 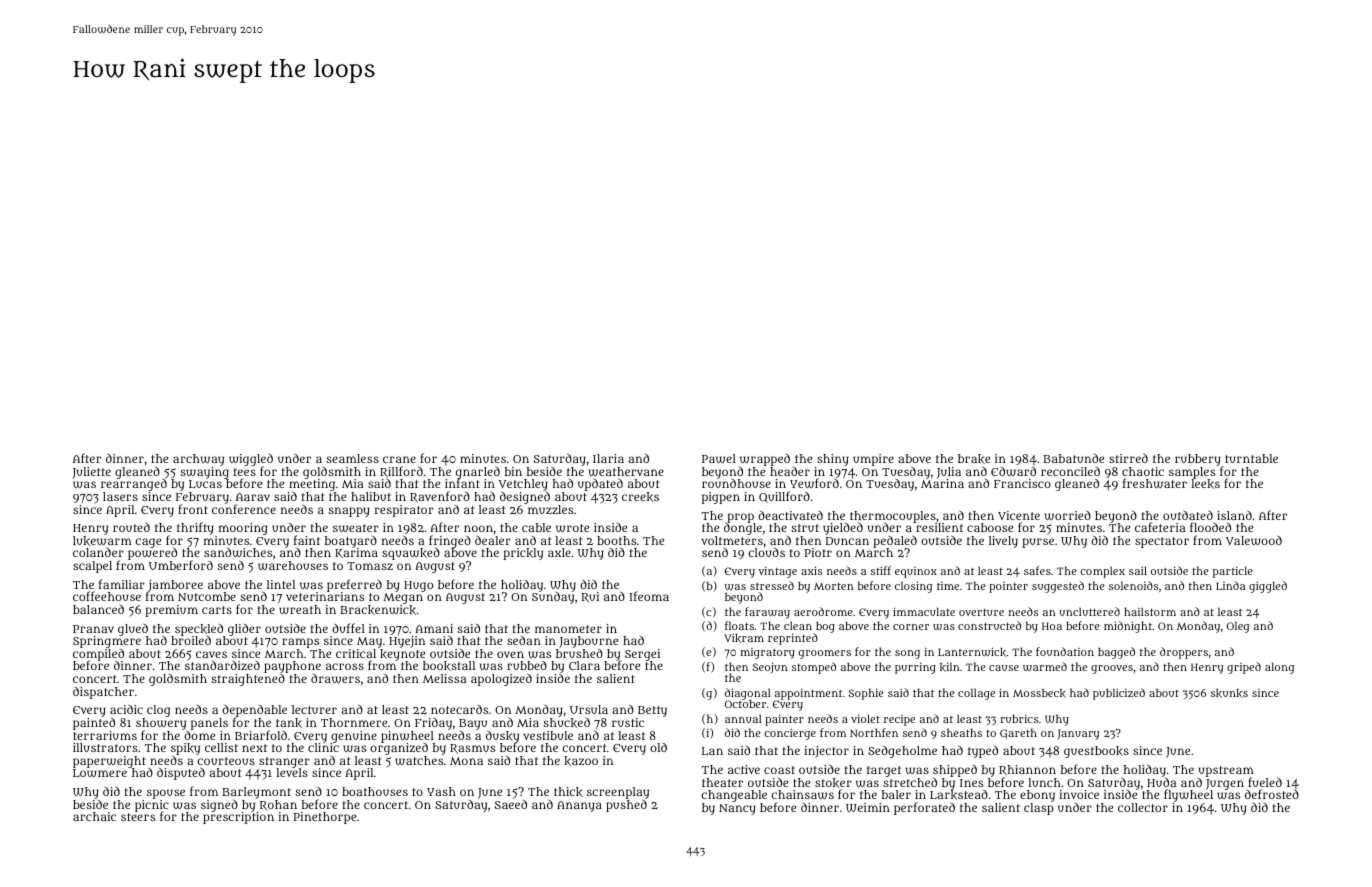 What do you see at coordinates (745, 704) in the screenshot?
I see `October` at bounding box center [745, 704].
